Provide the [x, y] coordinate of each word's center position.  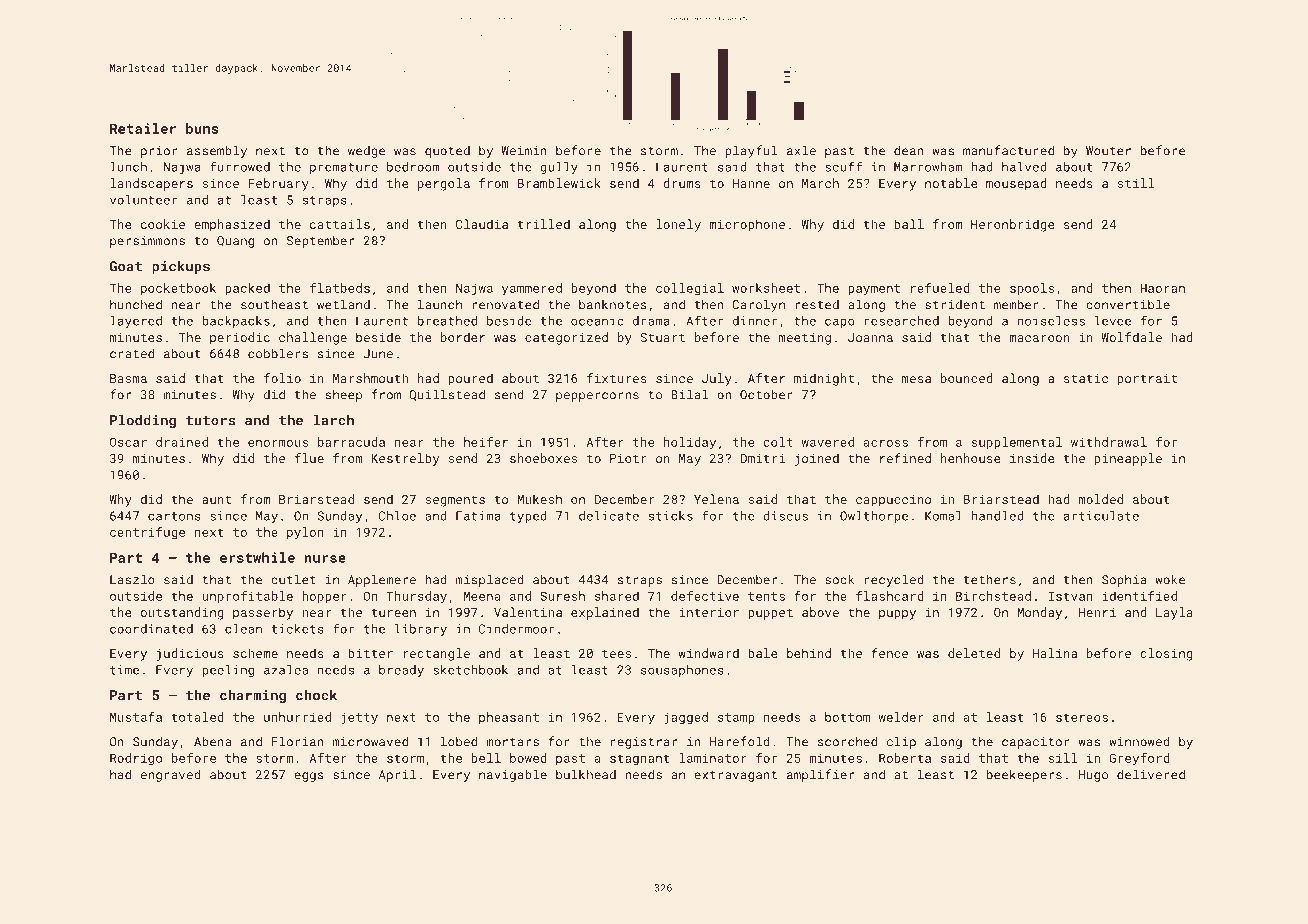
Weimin [524, 151]
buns [202, 128]
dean [909, 150]
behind [809, 653]
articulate [1101, 516]
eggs [309, 777]
